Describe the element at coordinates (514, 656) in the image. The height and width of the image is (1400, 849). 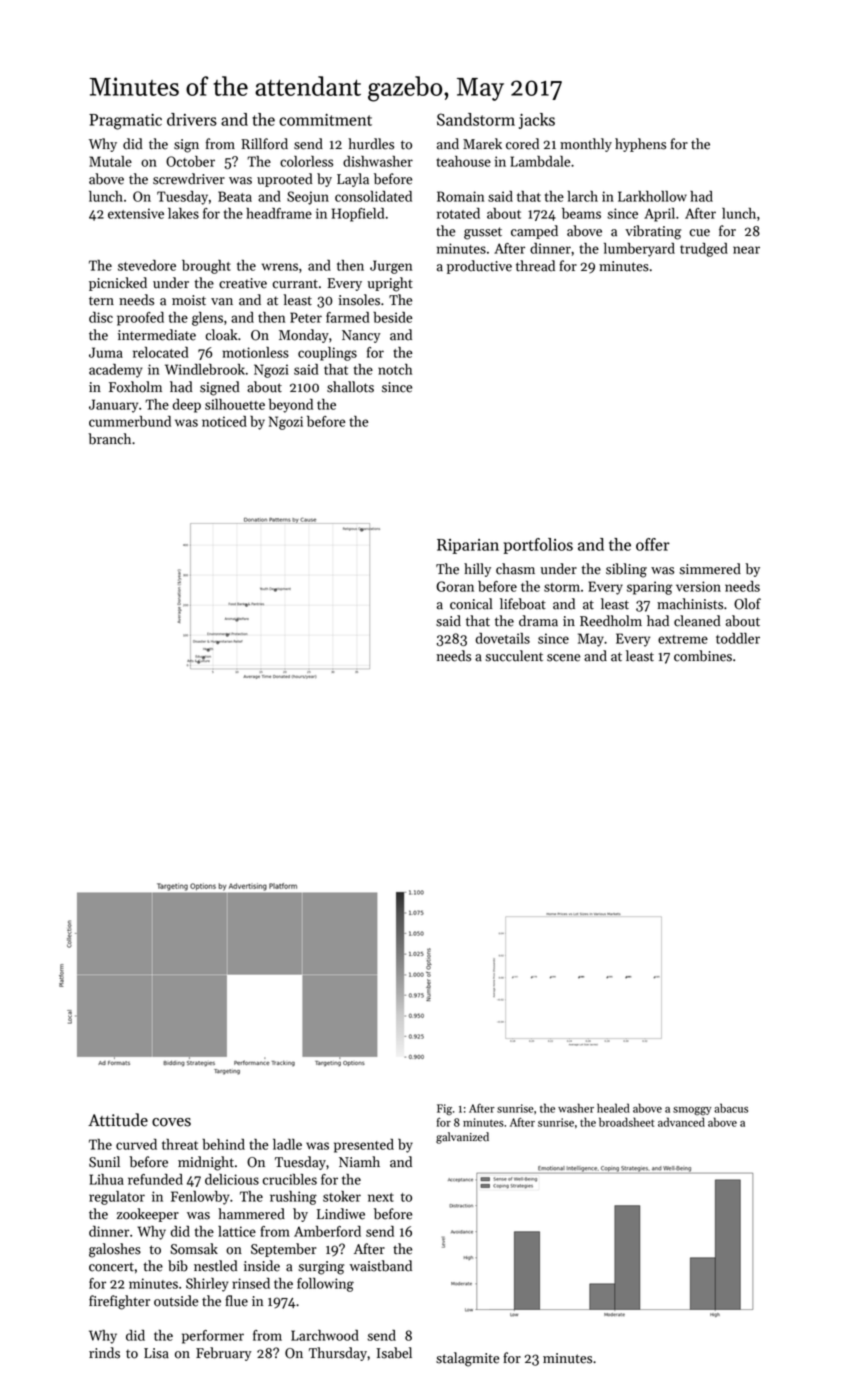
I see `succulent` at that location.
